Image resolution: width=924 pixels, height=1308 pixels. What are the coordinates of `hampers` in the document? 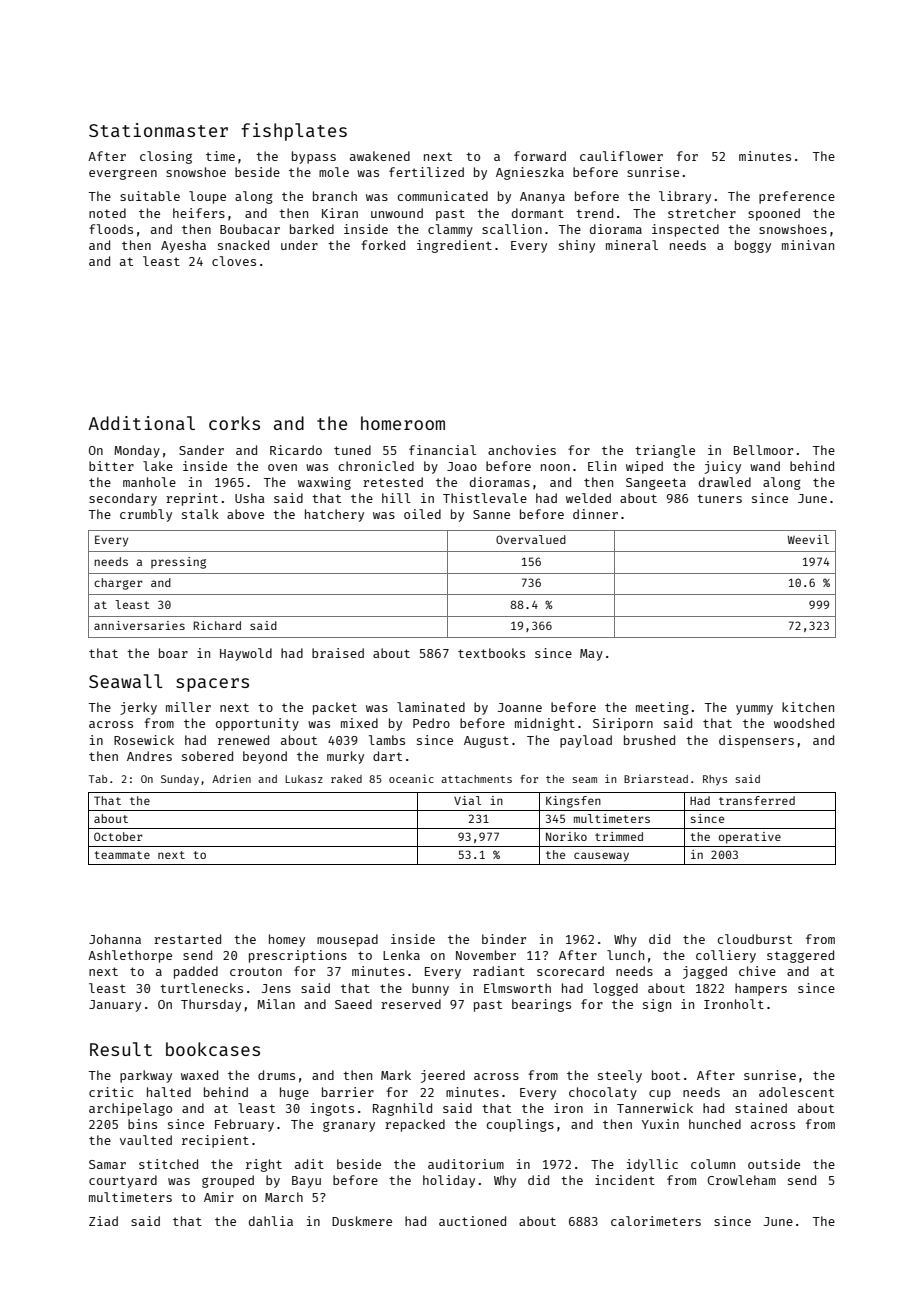 It's located at (761, 989).
